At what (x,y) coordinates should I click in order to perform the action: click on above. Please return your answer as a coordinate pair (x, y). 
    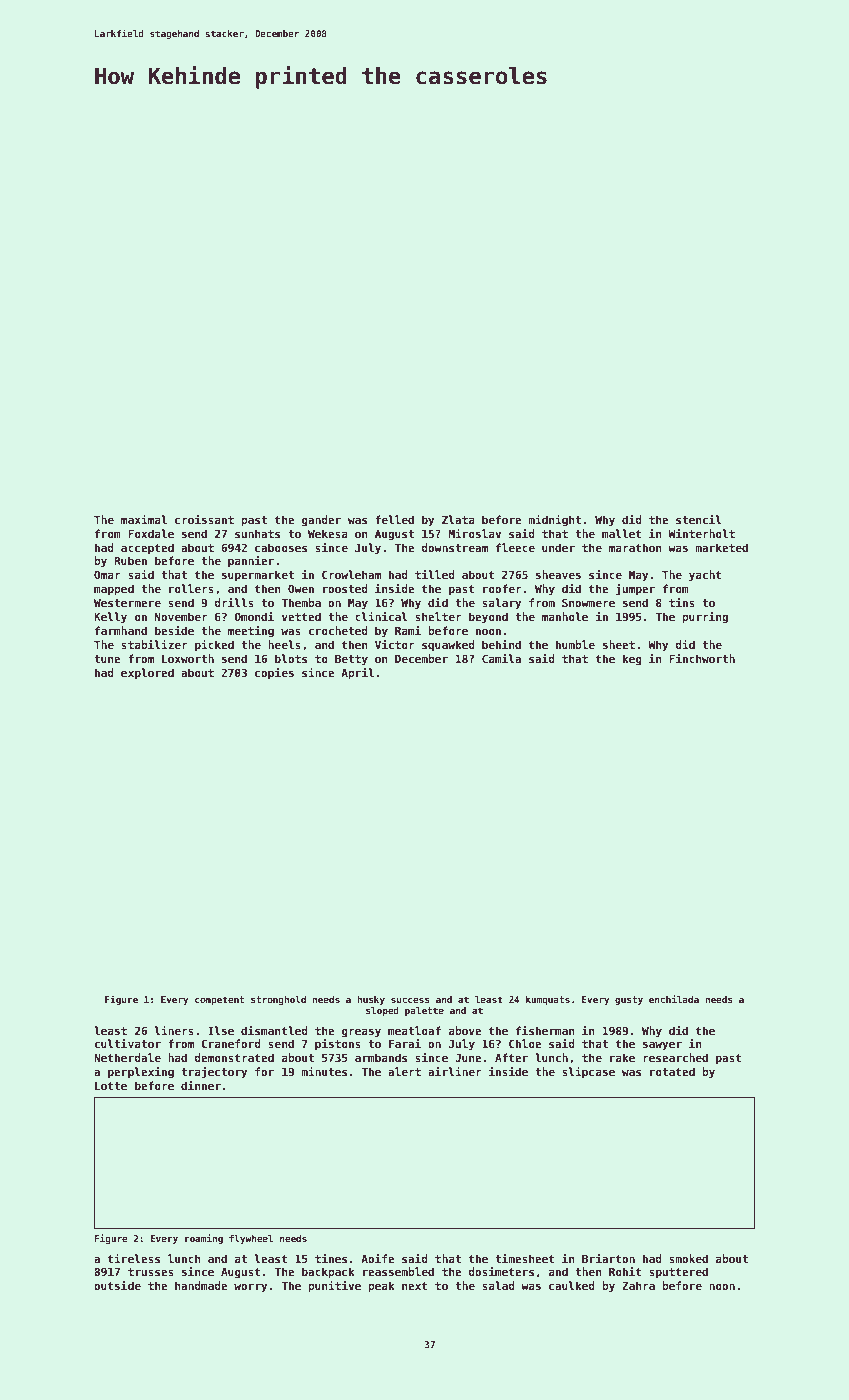
    Looking at the image, I should click on (465, 1030).
